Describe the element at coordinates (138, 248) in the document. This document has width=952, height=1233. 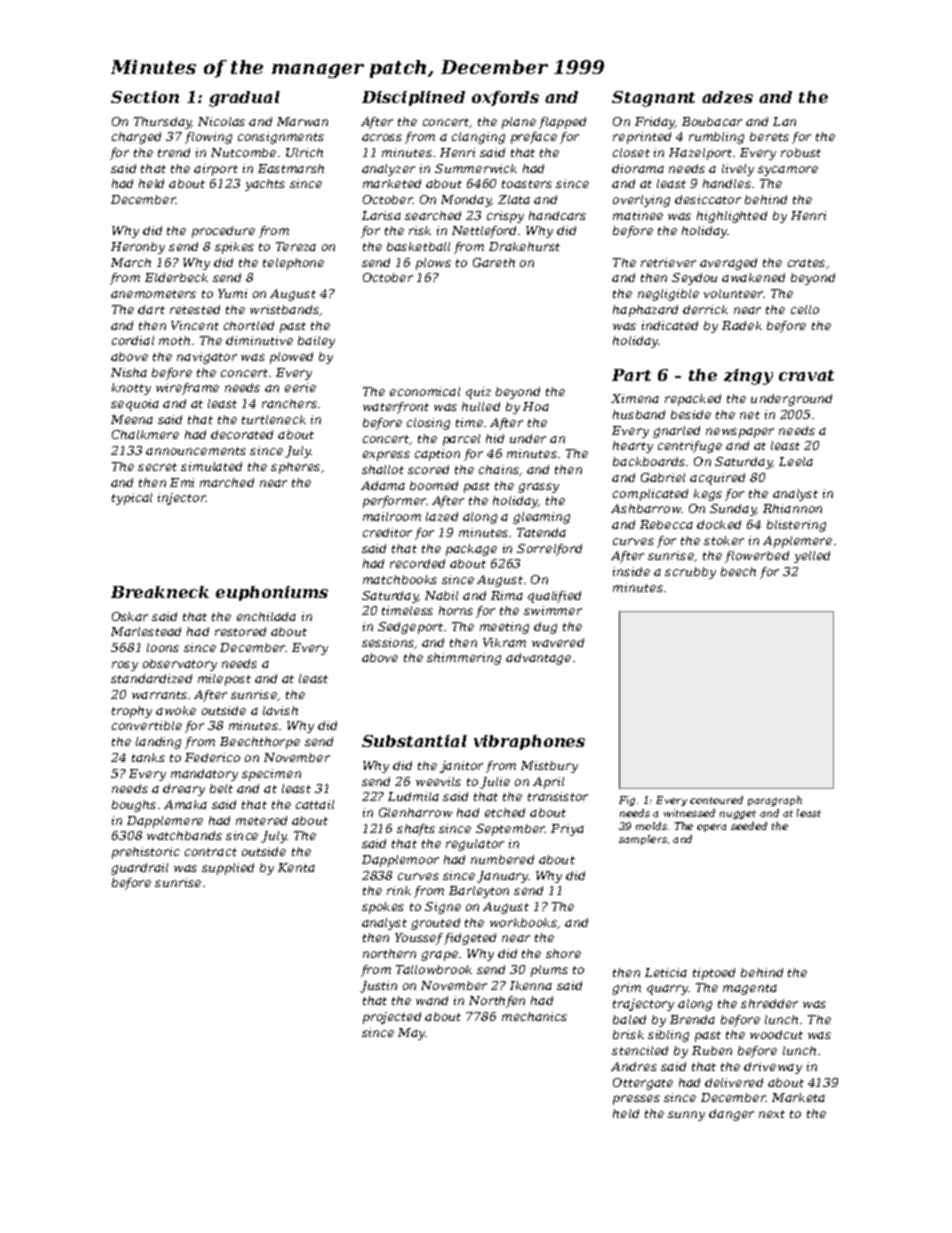
I see `Heronby` at that location.
